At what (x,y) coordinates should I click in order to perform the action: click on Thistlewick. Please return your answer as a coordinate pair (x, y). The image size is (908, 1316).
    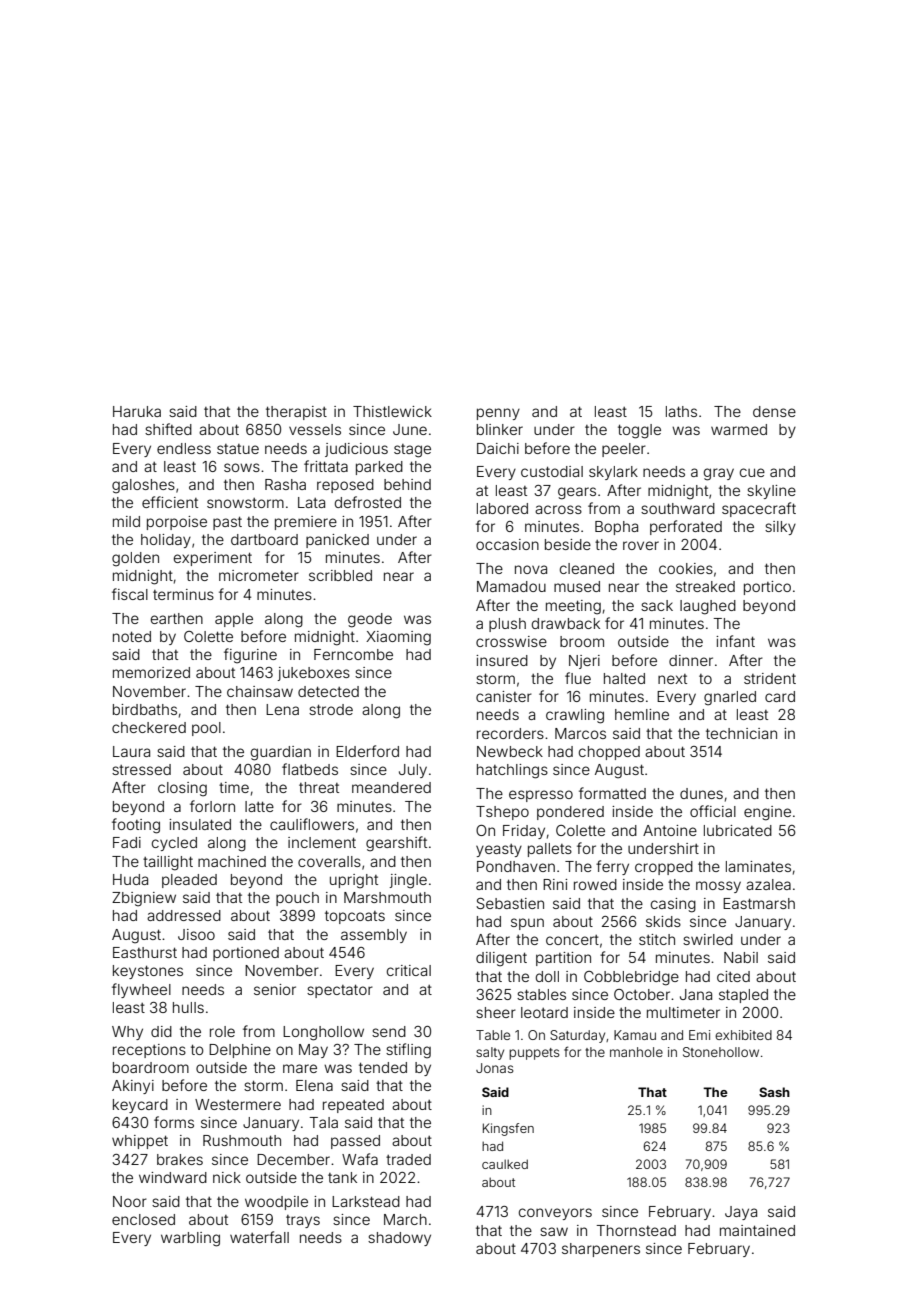
    Looking at the image, I should click on (392, 411).
